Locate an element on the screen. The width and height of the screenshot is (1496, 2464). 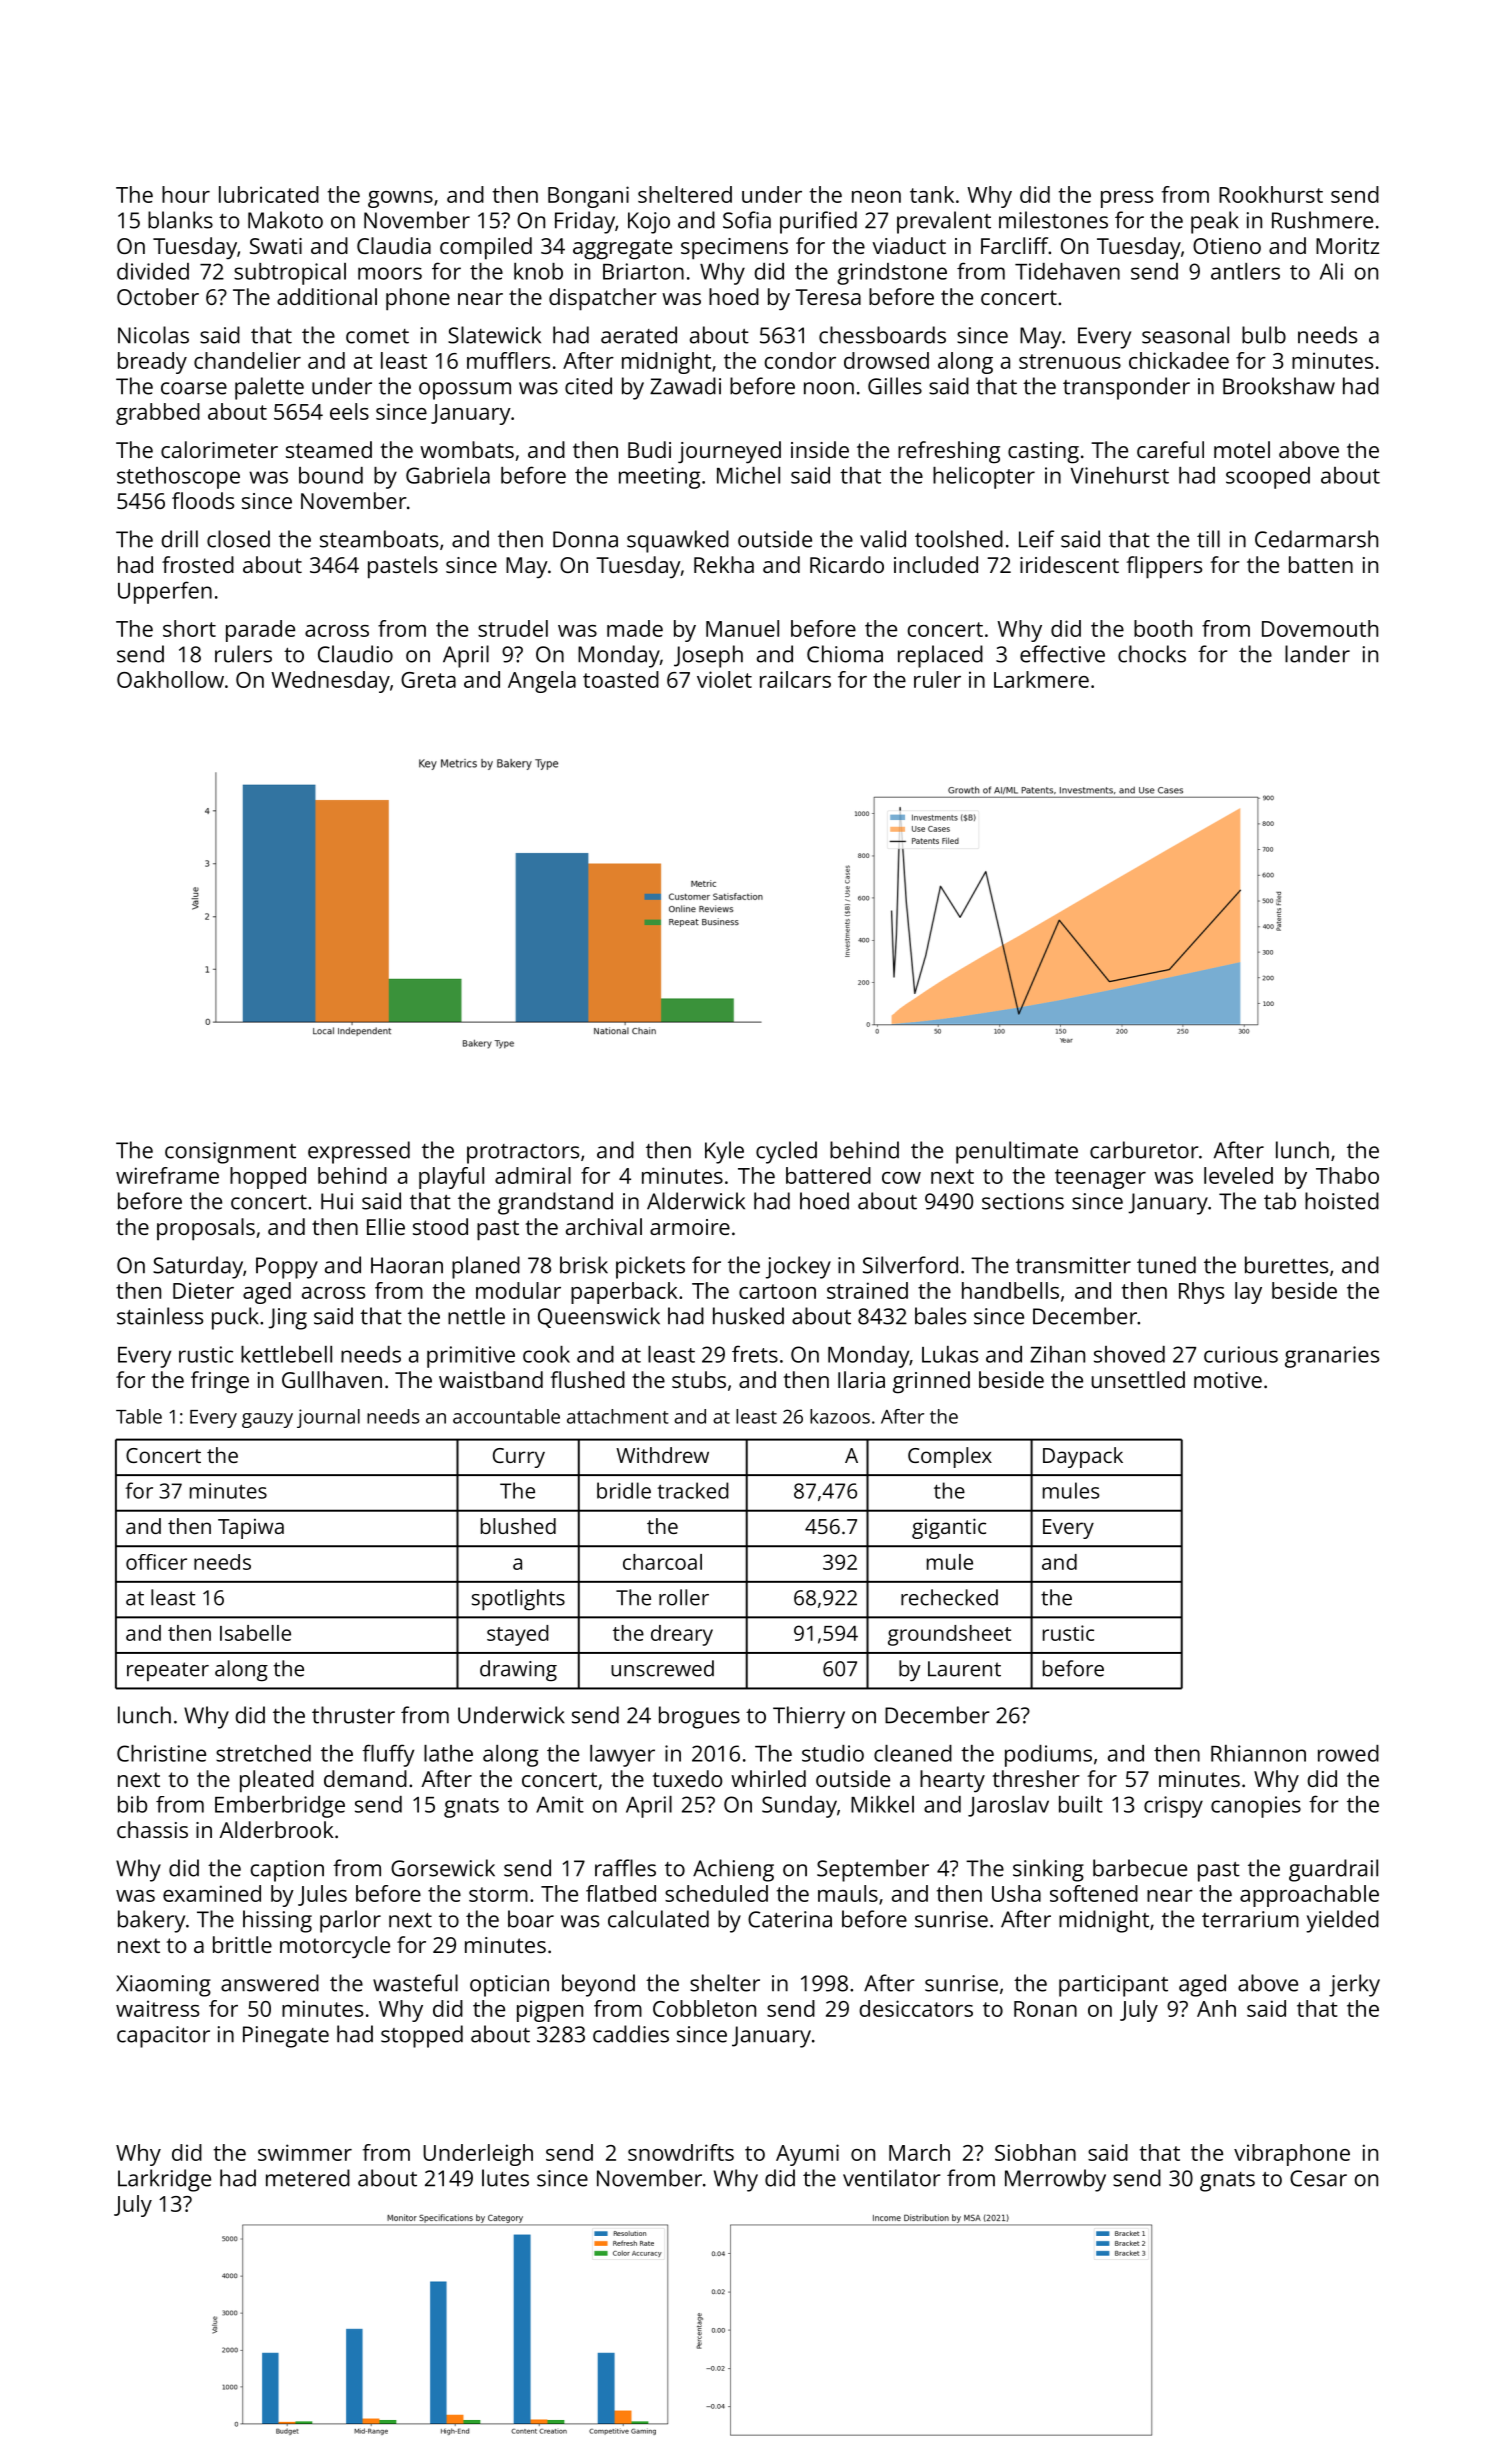
Oakhollow is located at coordinates (170, 679).
